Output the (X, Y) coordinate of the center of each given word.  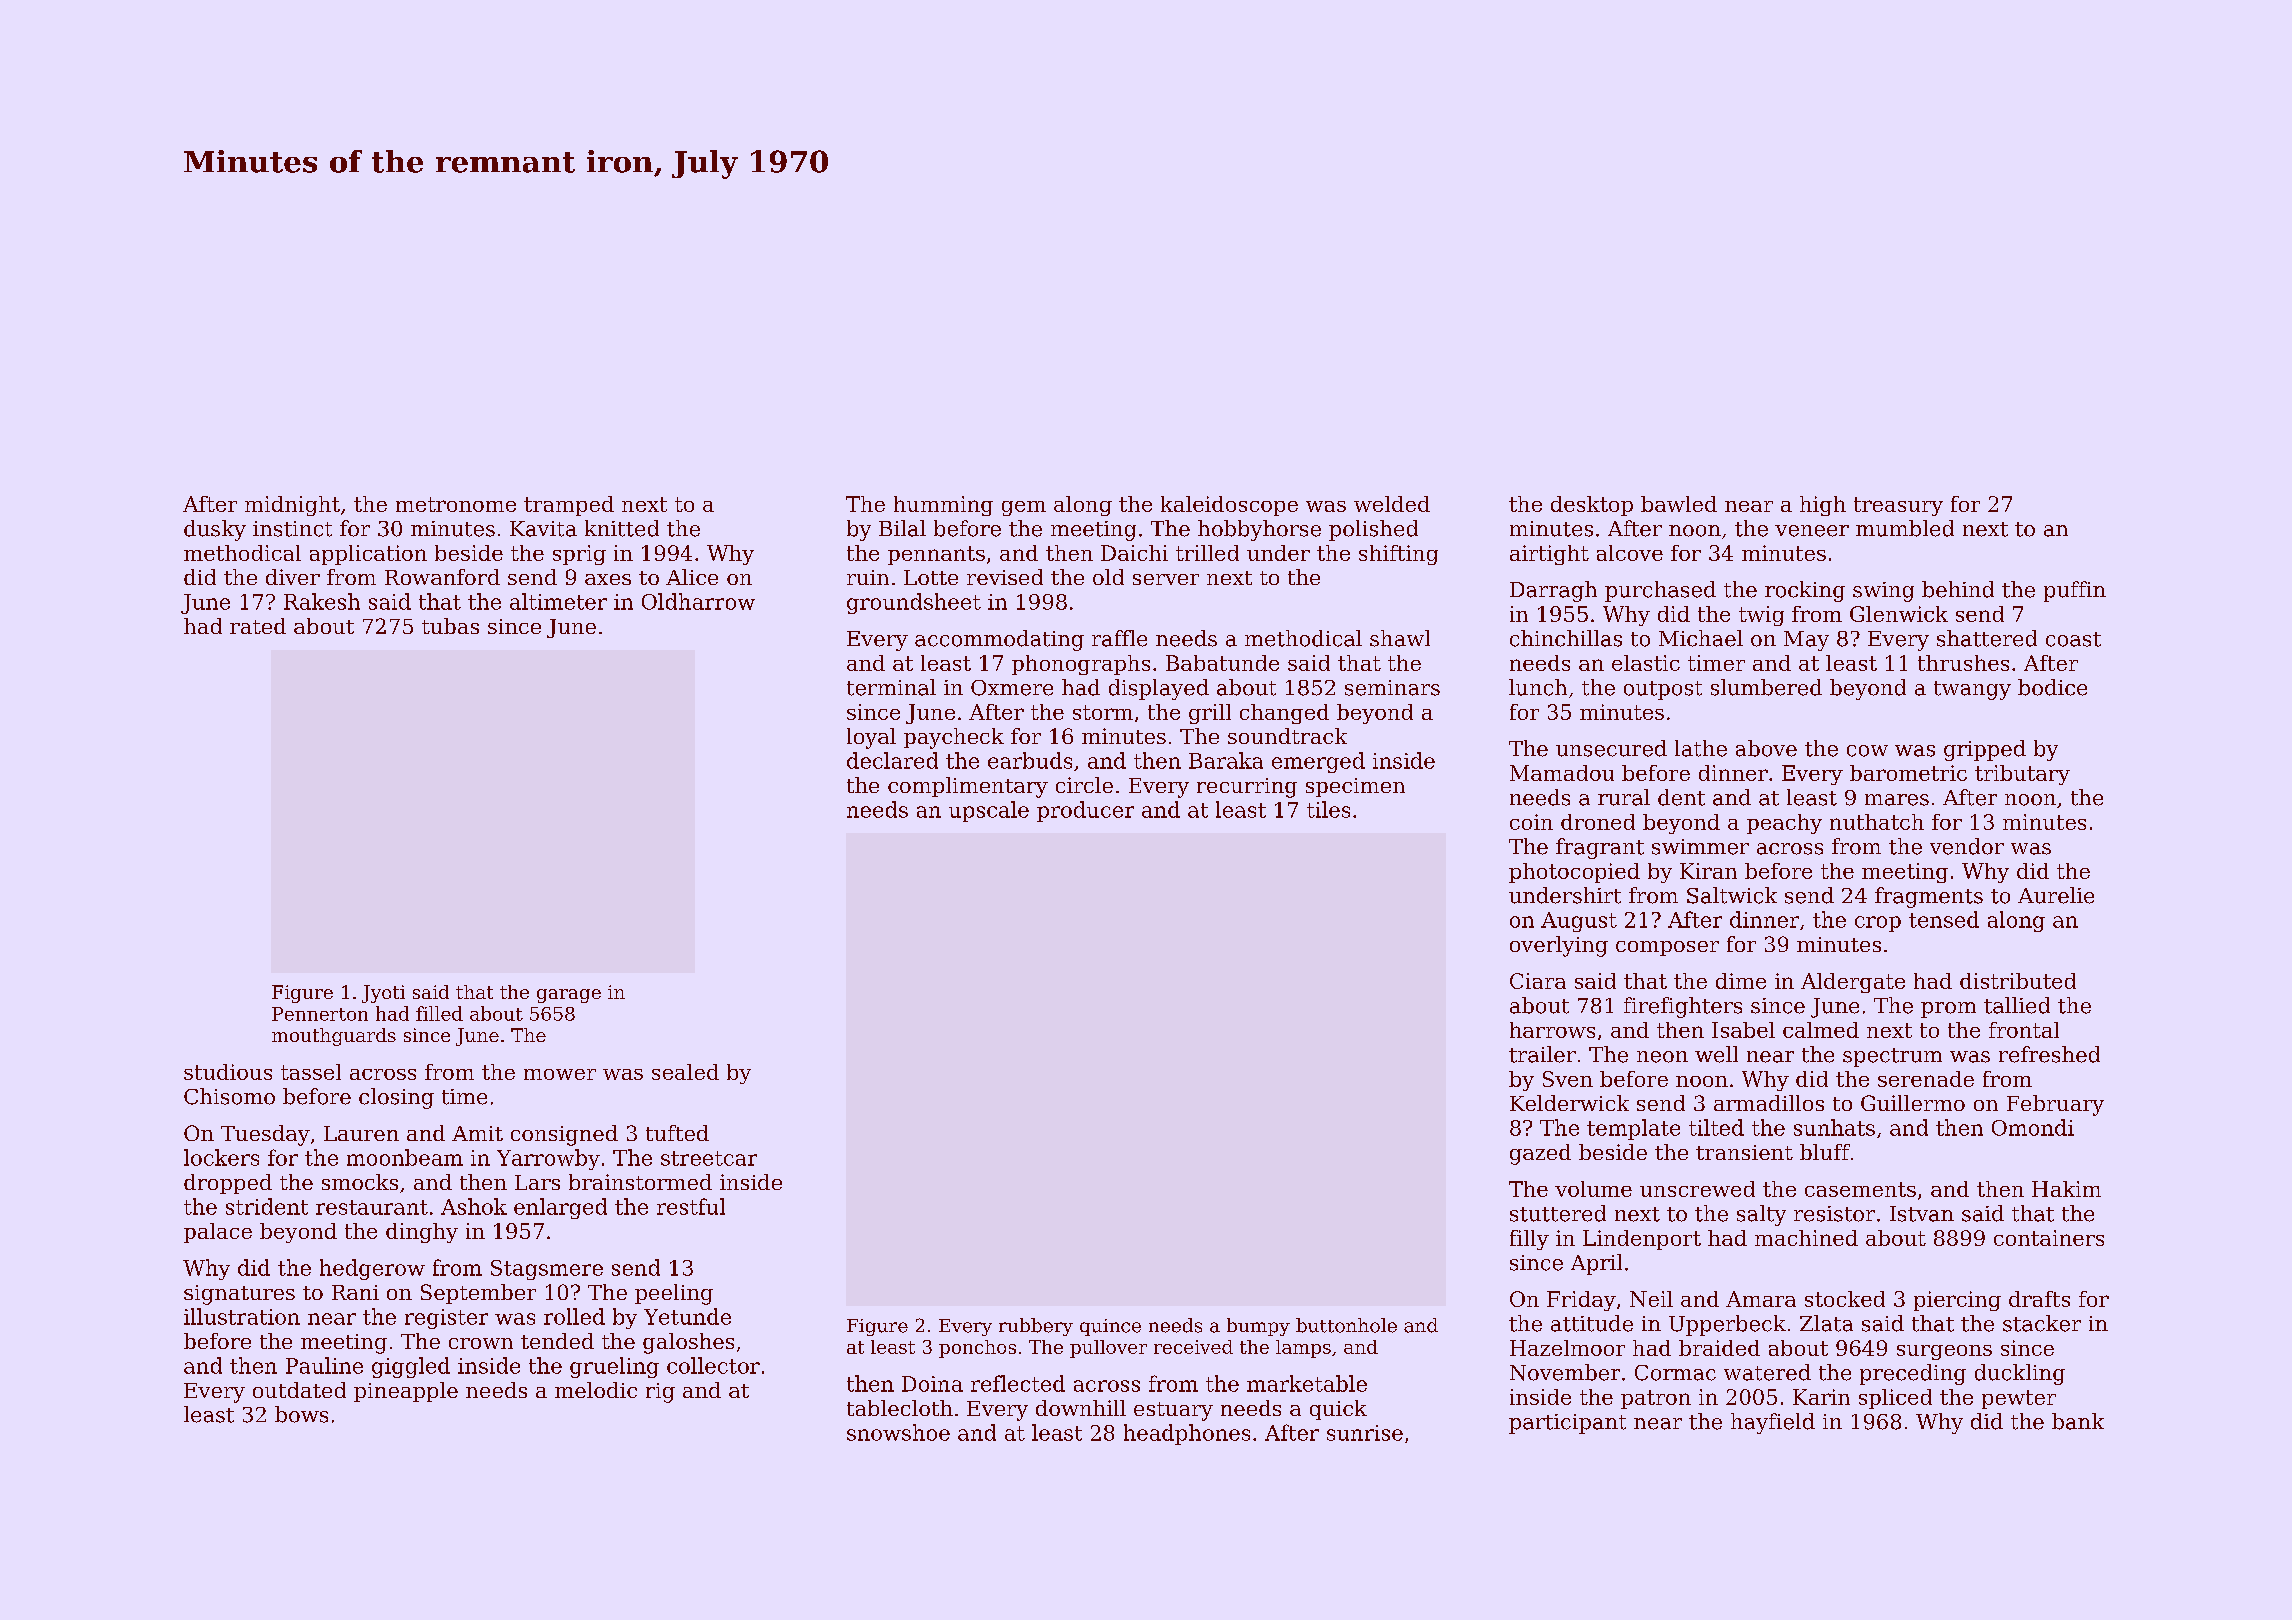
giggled (411, 1367)
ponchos (977, 1349)
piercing (1957, 1301)
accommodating (999, 640)
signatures (239, 1295)
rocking (1805, 591)
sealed (685, 1072)
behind (1958, 589)
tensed (1944, 919)
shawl (1400, 638)
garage (569, 996)
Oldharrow (698, 601)
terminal (891, 687)
